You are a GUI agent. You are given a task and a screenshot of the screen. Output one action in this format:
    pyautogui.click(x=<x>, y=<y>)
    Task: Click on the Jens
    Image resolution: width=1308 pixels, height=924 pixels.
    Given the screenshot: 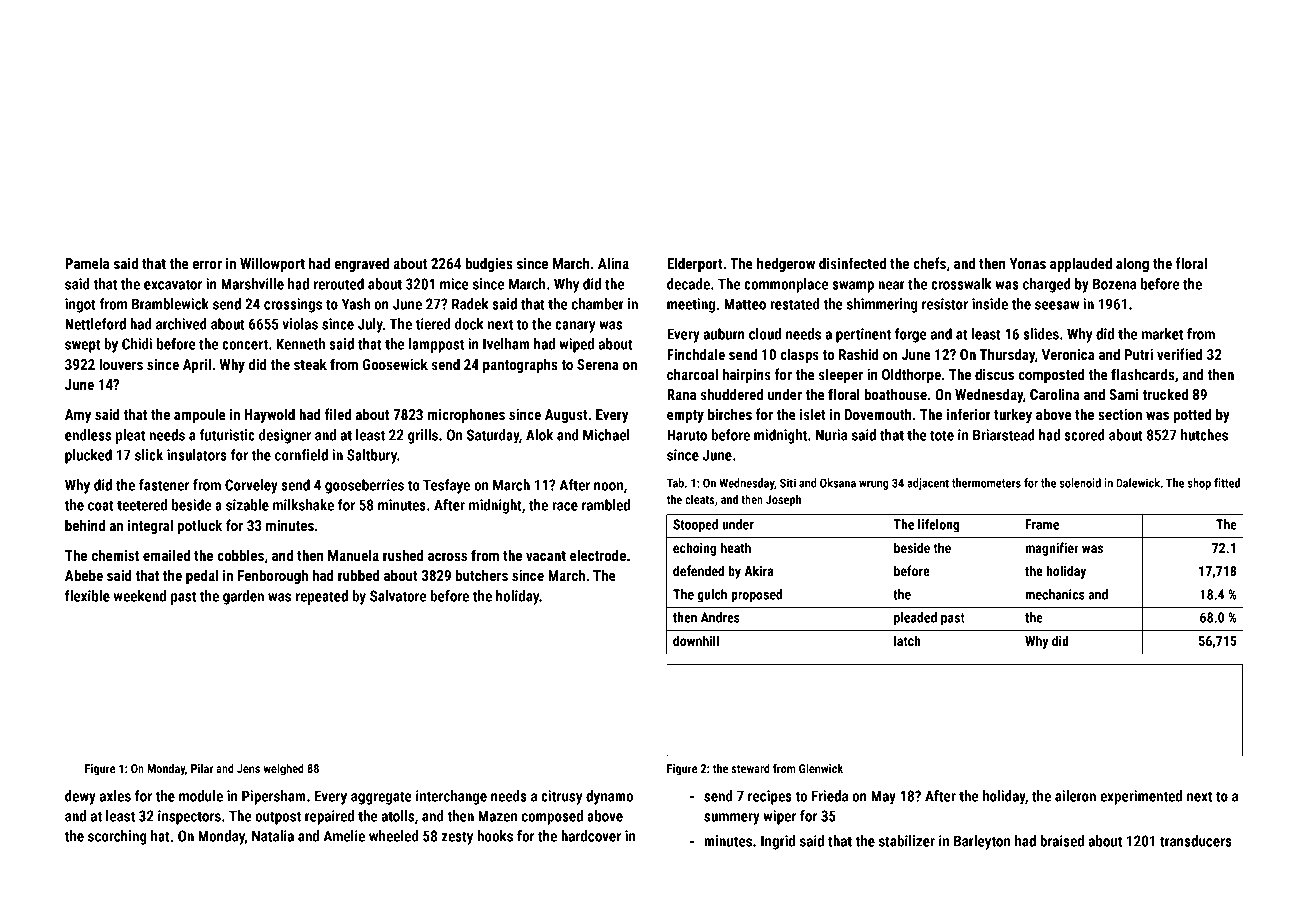 What is the action you would take?
    pyautogui.click(x=248, y=768)
